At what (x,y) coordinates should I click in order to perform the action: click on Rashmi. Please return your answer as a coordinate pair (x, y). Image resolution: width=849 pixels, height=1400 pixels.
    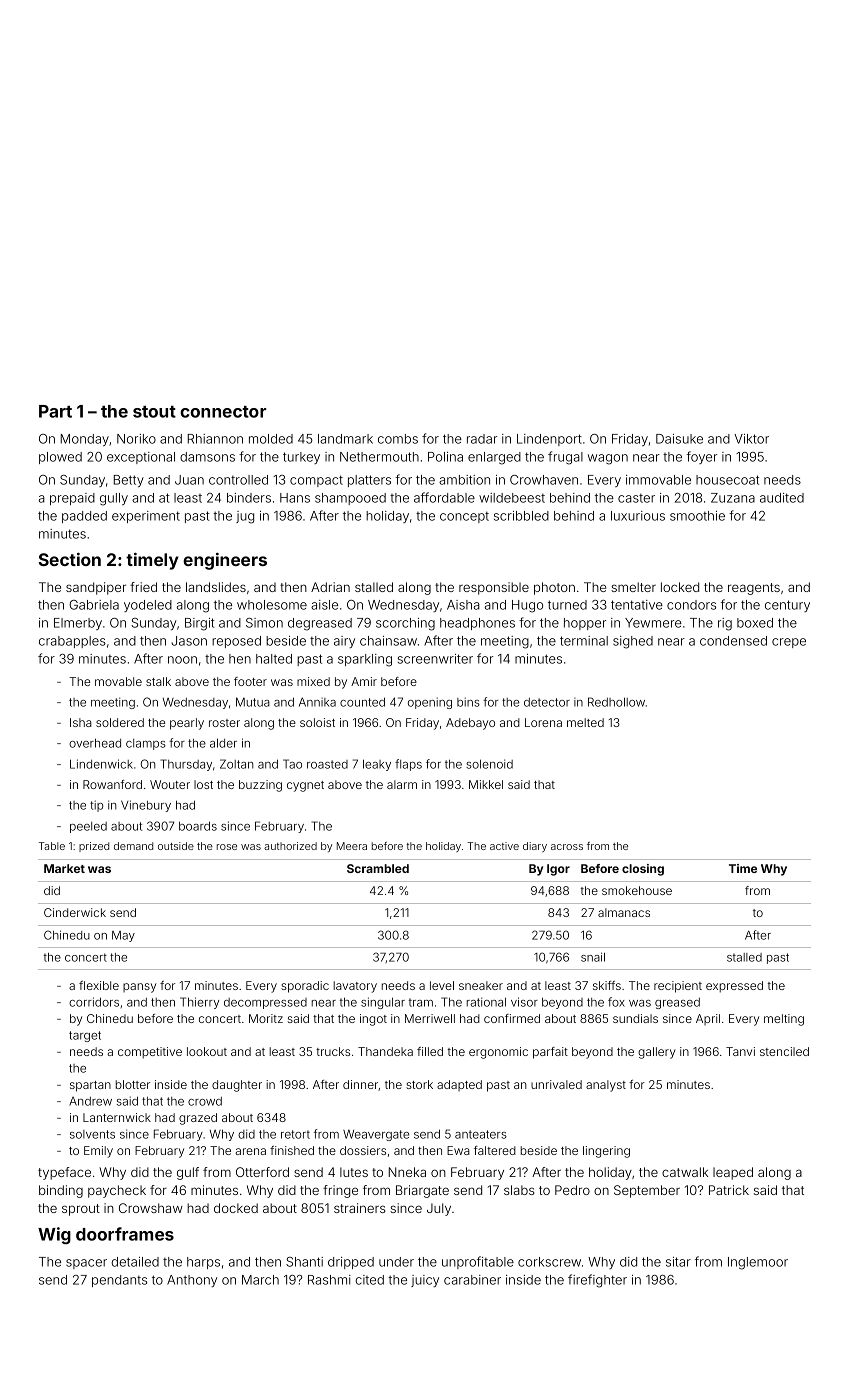
    Looking at the image, I should click on (329, 1280).
